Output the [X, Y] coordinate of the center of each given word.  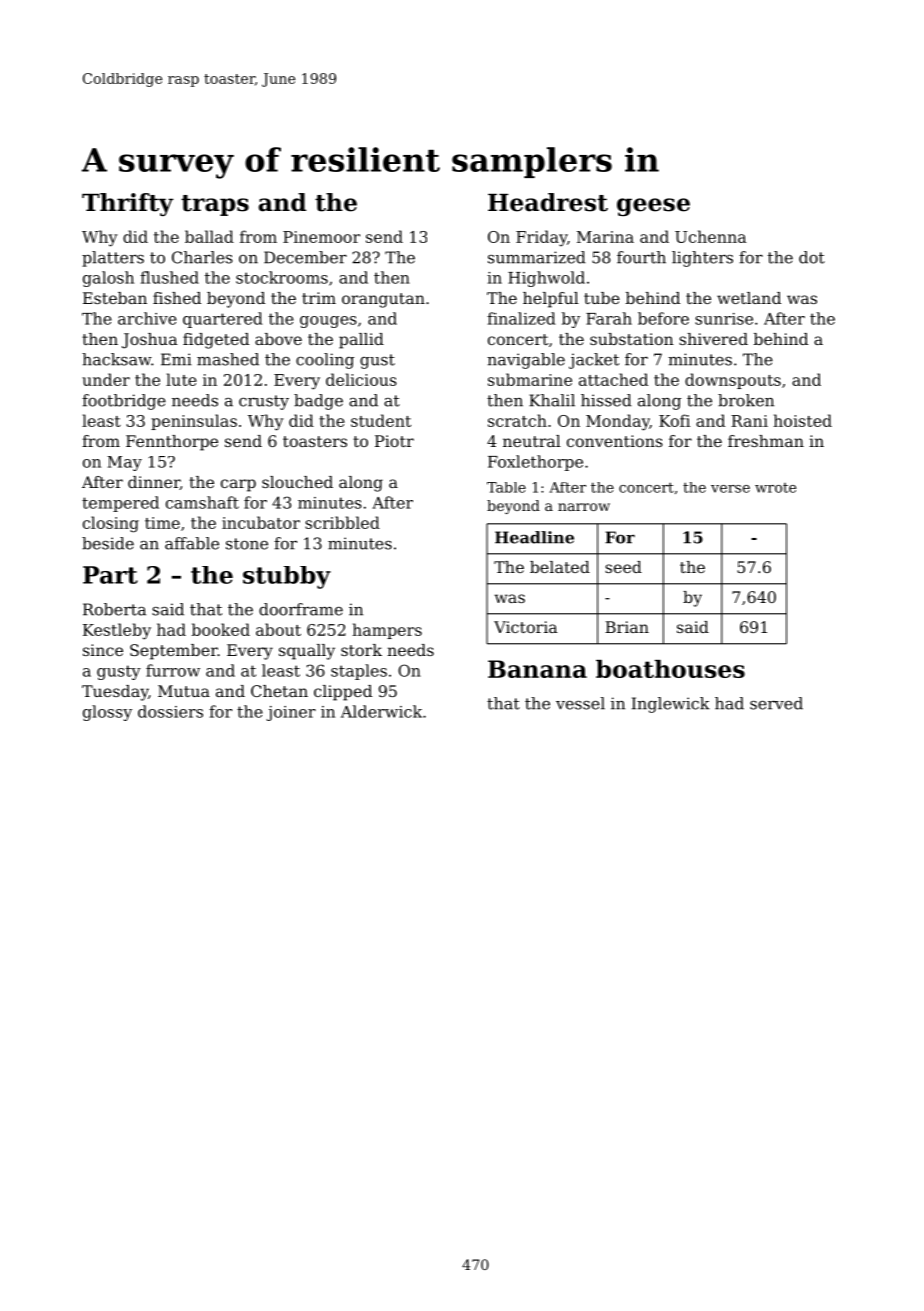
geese [653, 207]
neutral [532, 441]
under [106, 379]
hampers [387, 631]
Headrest [548, 202]
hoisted [802, 420]
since [103, 650]
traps [215, 205]
